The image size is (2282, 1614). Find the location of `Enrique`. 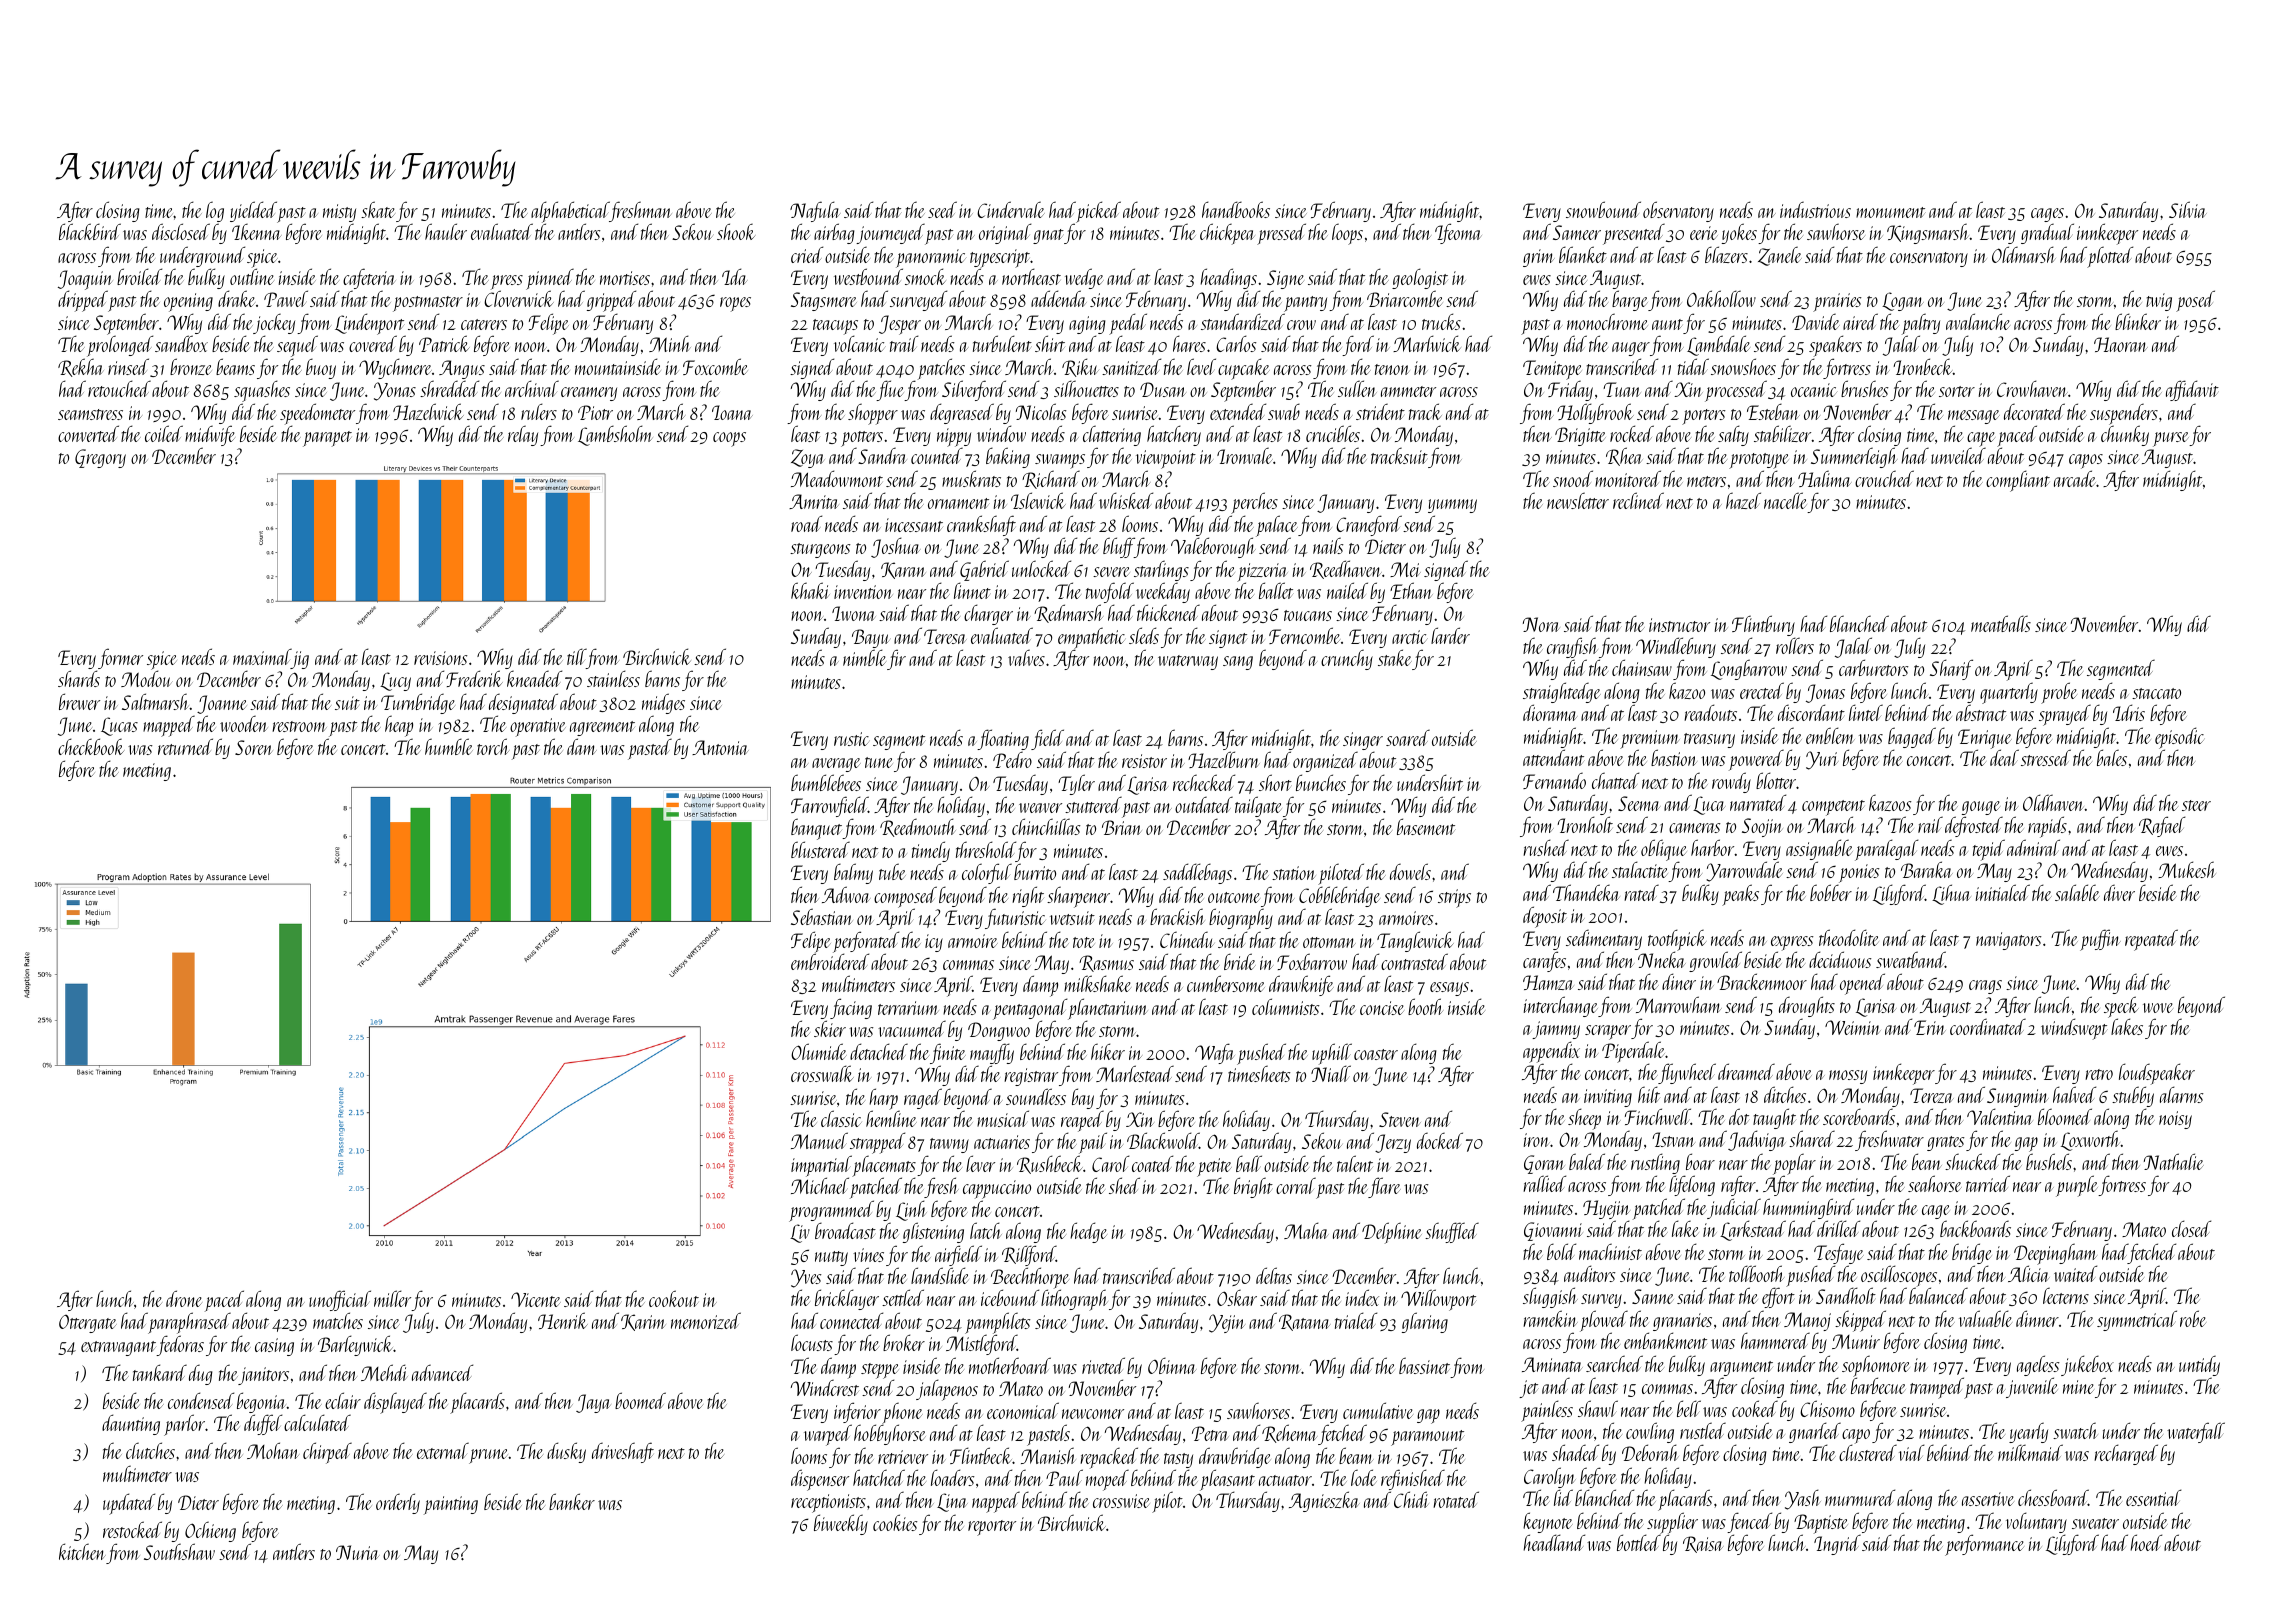

Enrique is located at coordinates (1985, 739).
